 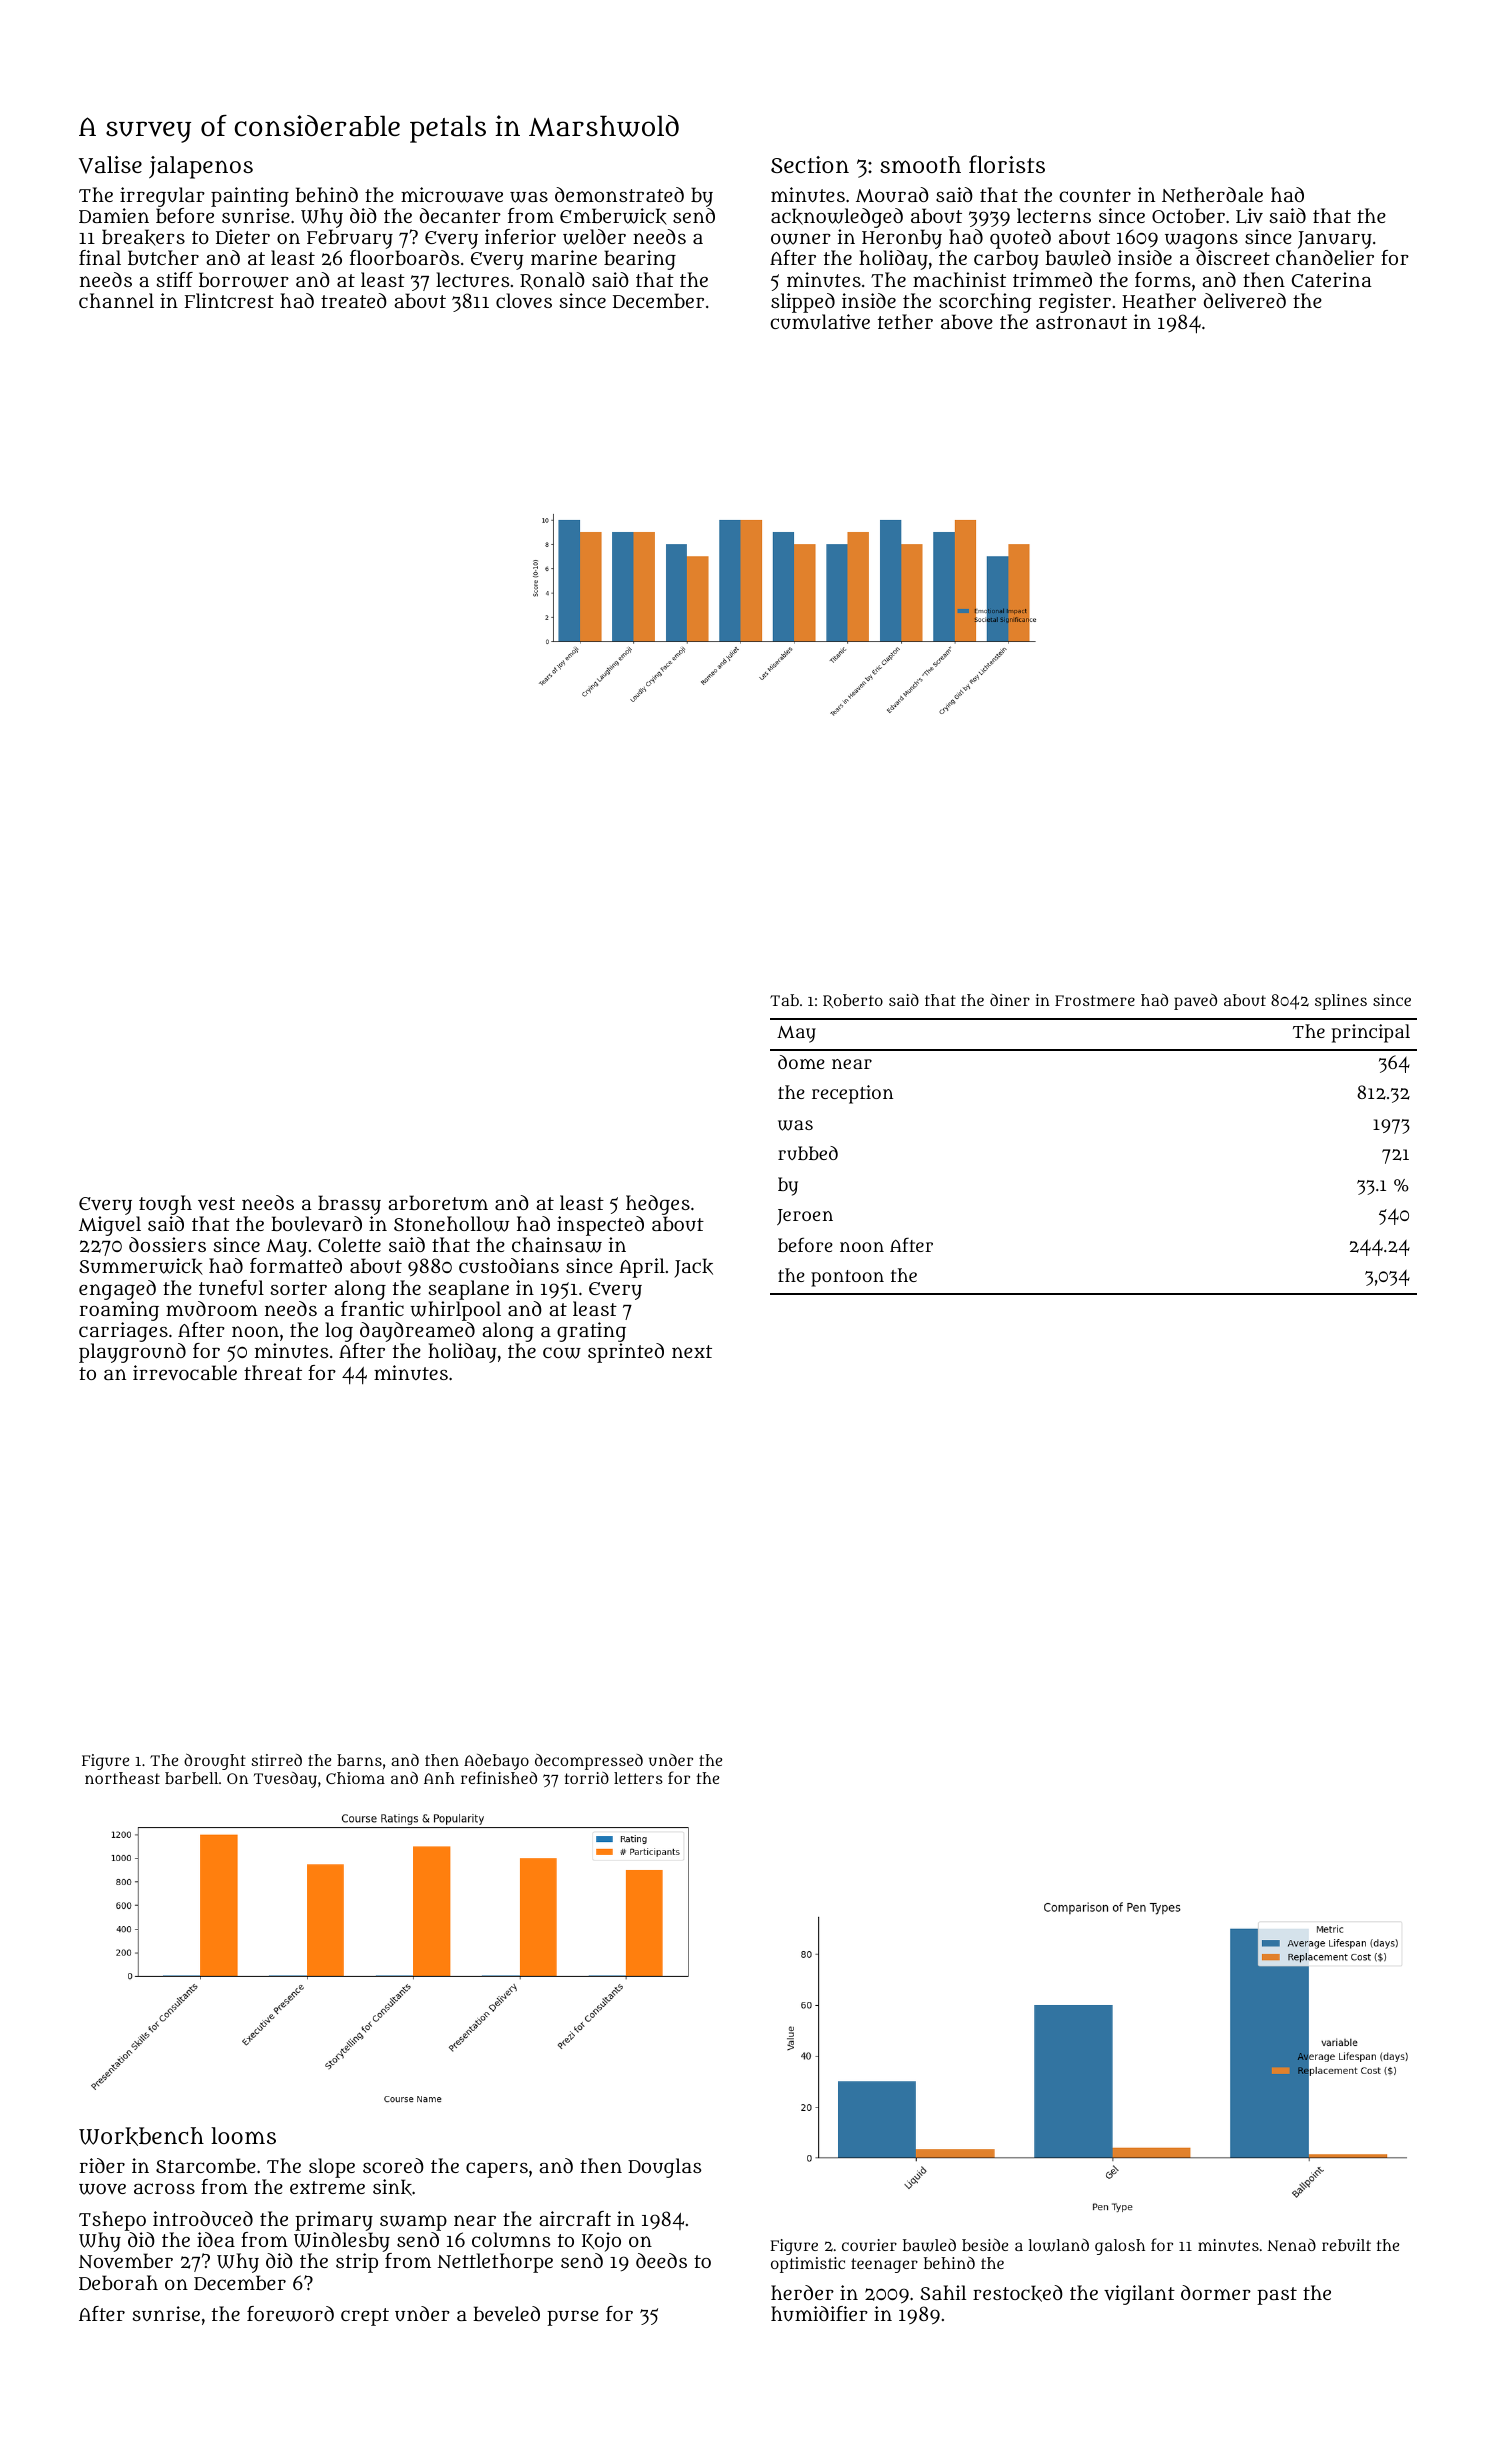 What do you see at coordinates (784, 1000) in the screenshot?
I see `Tab` at bounding box center [784, 1000].
